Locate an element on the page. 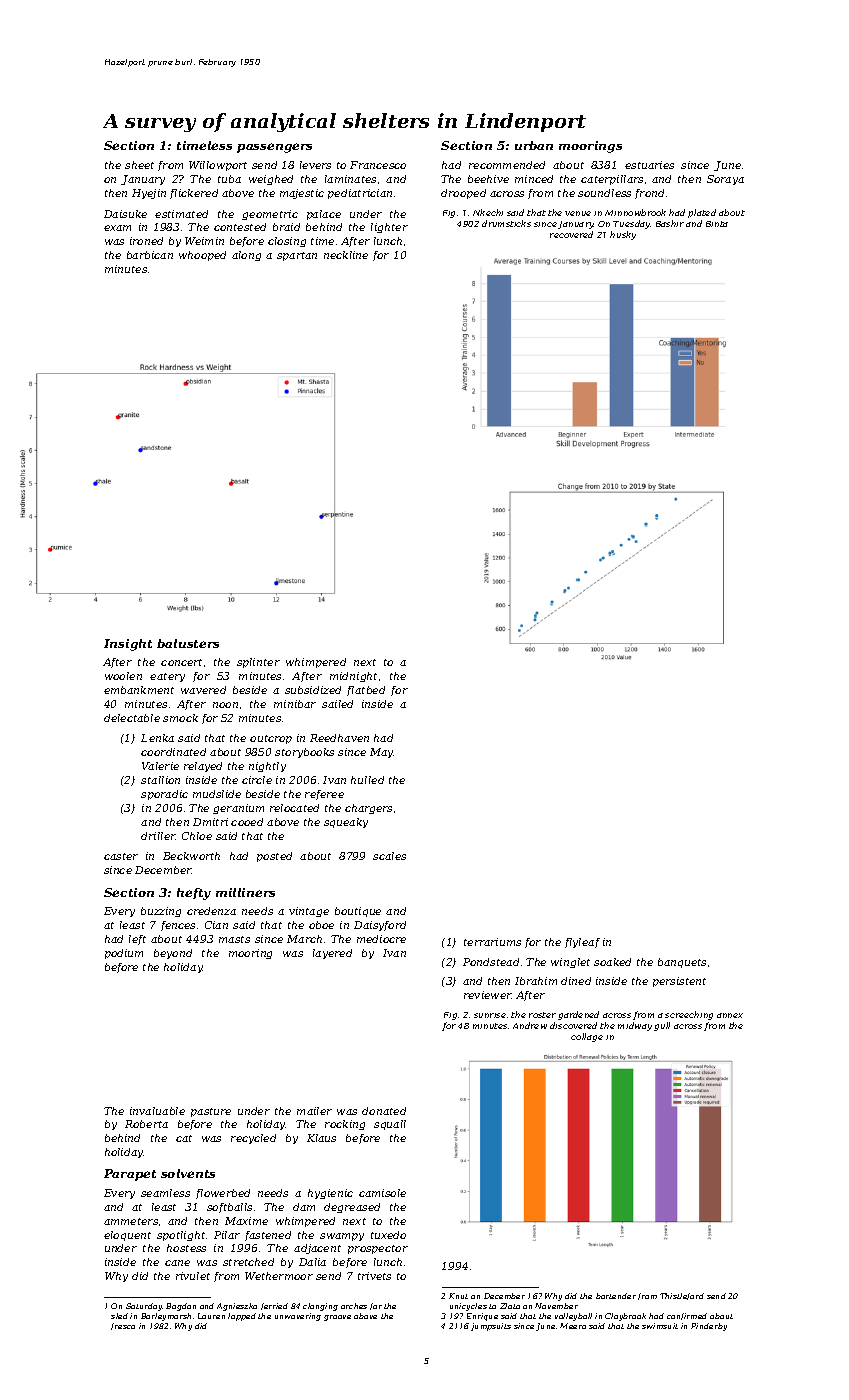  drumsticks is located at coordinates (506, 223).
